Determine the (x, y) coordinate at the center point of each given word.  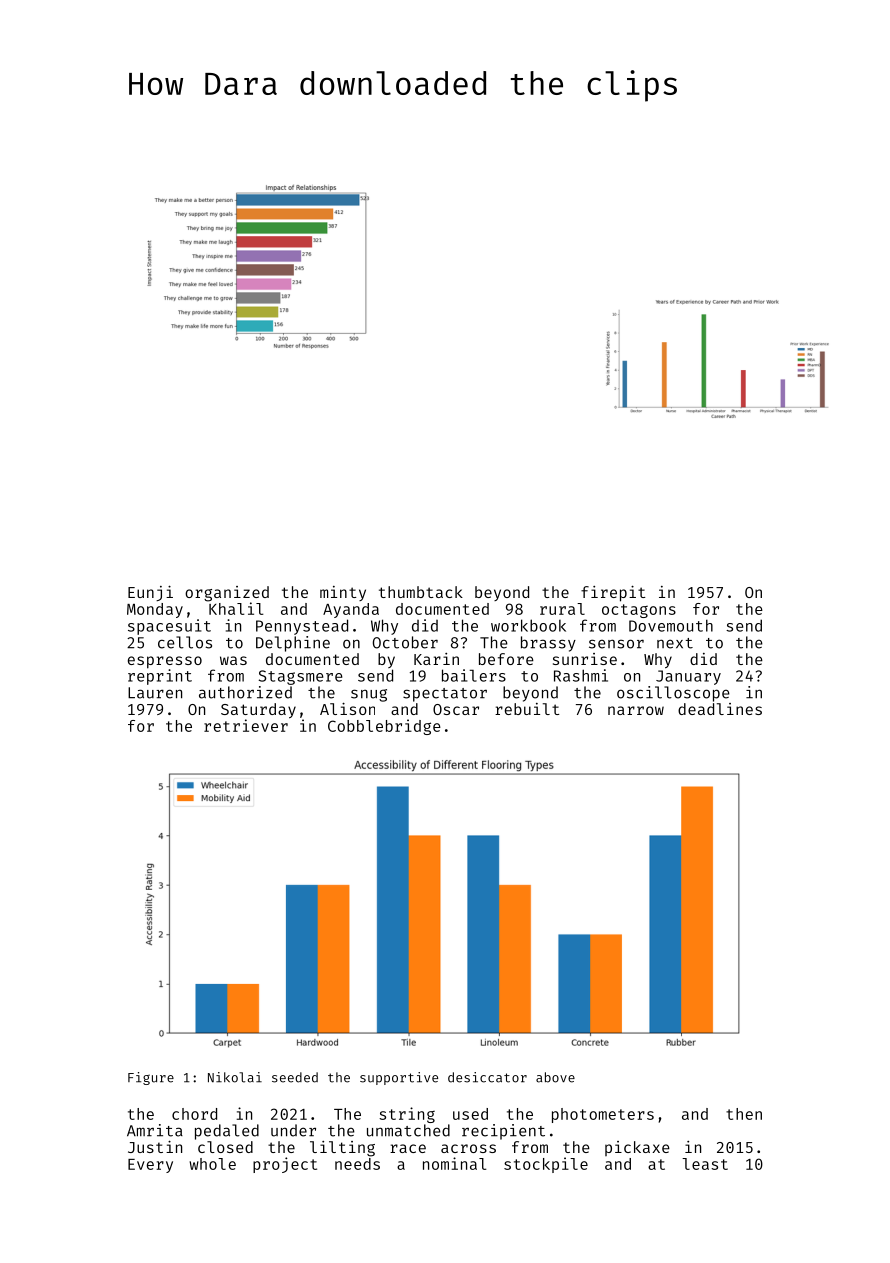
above (555, 1077)
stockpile (546, 1165)
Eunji (150, 593)
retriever (246, 725)
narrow (636, 710)
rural (562, 609)
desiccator (487, 1077)
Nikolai (235, 1077)
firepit (613, 594)
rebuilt (527, 709)
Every (150, 1166)
